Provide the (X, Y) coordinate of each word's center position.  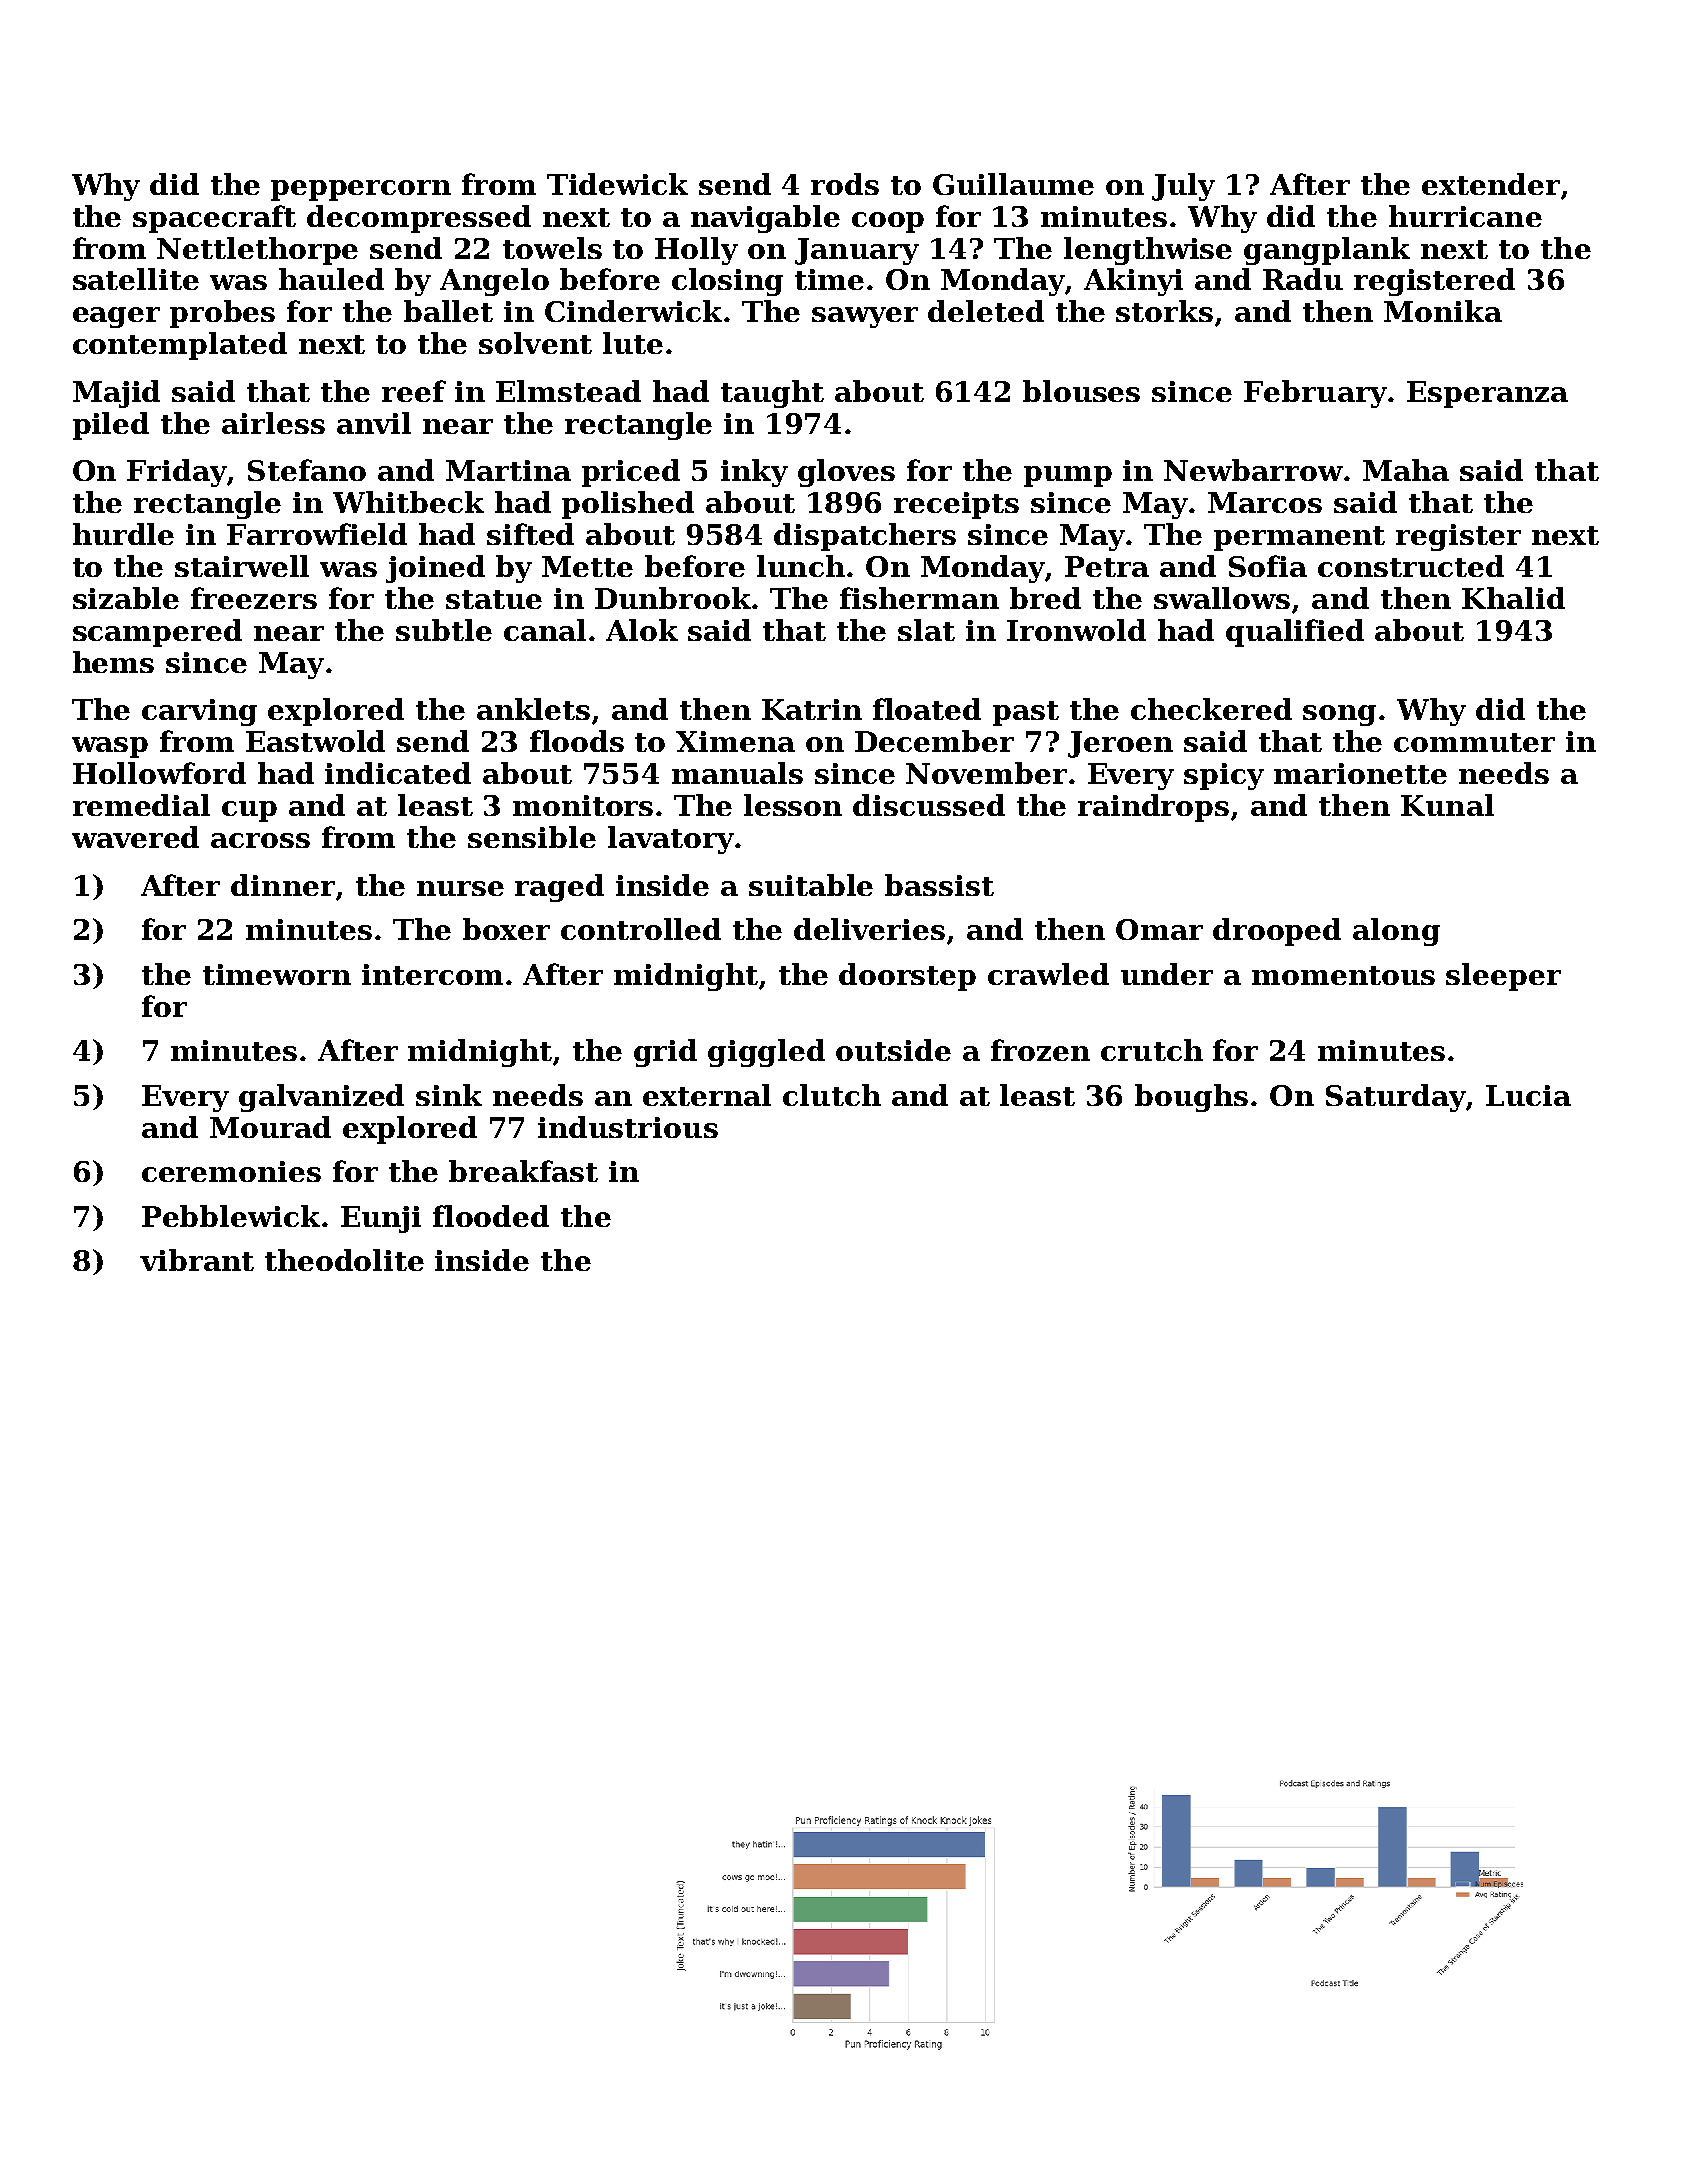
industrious (628, 1127)
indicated (398, 773)
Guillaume (1013, 184)
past (1026, 713)
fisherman (919, 598)
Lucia (1528, 1095)
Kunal (1447, 805)
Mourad (270, 1127)
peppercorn (361, 190)
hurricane (1465, 216)
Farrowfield (317, 534)
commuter (1474, 742)
